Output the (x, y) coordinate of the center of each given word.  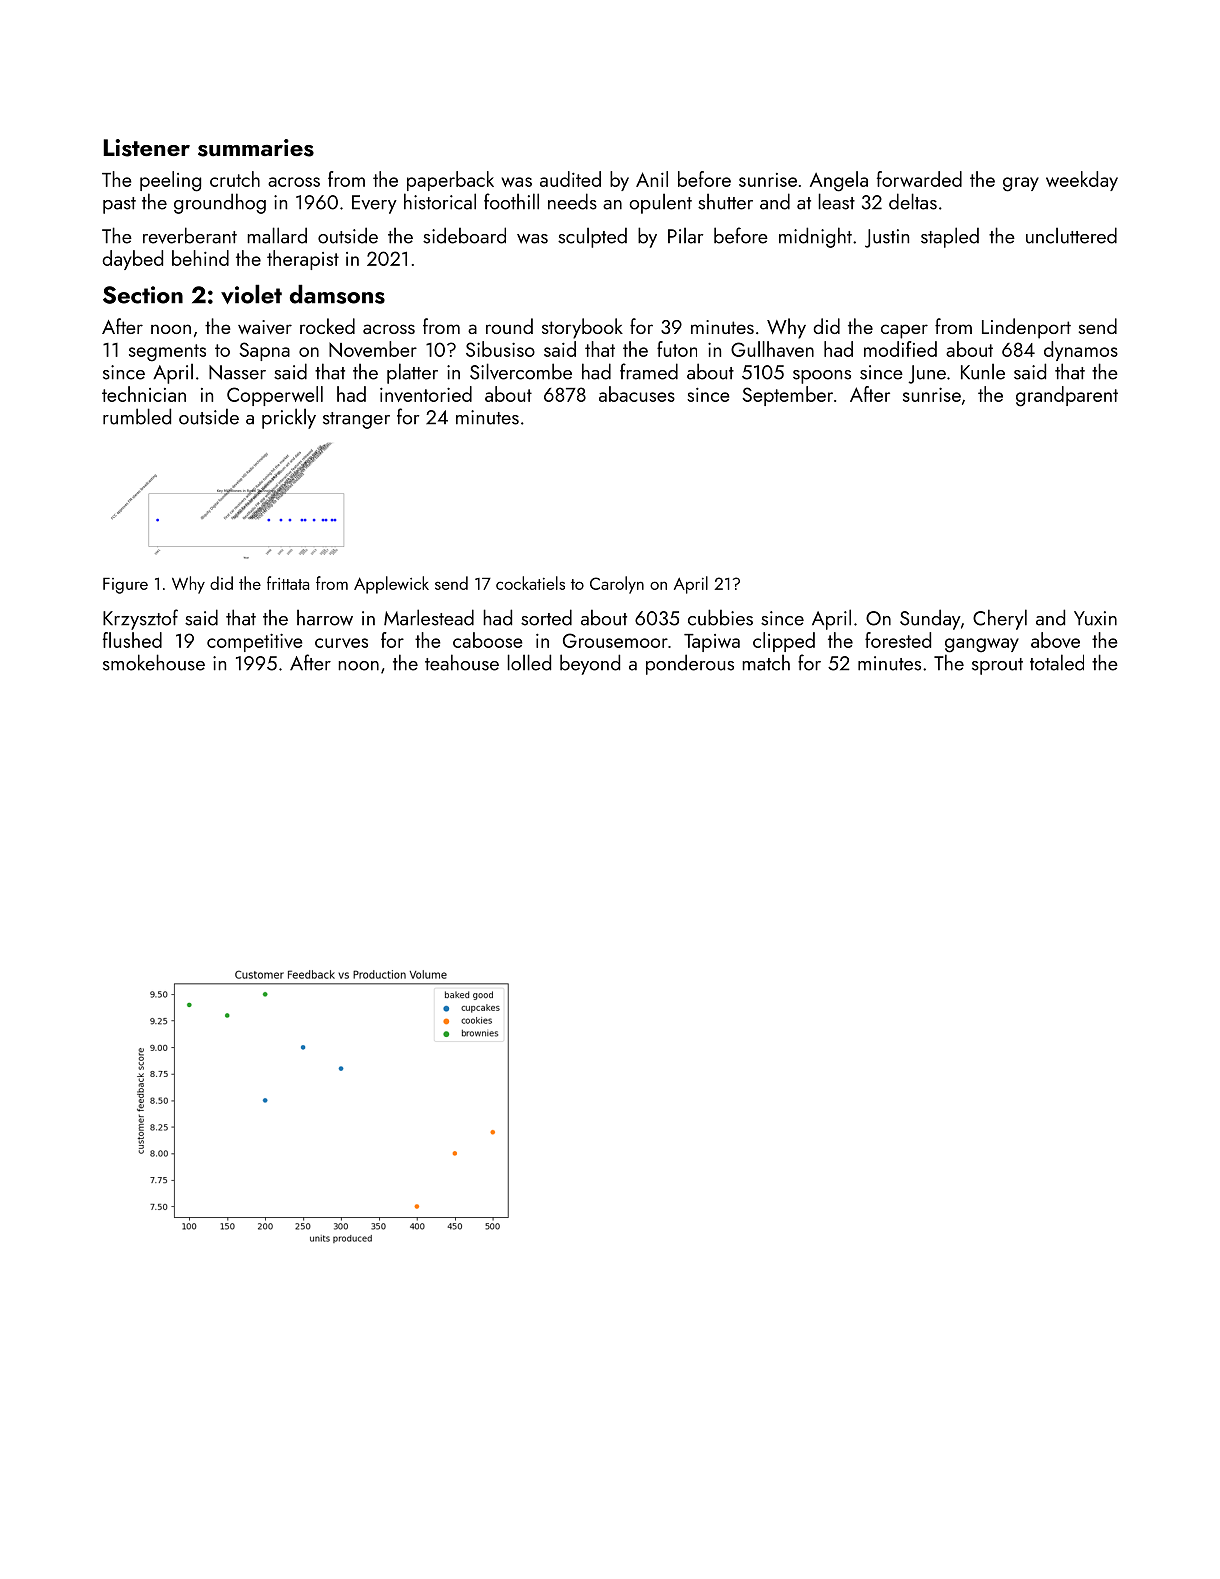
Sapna (264, 351)
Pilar (685, 235)
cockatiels (530, 583)
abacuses (637, 394)
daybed (132, 260)
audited (570, 179)
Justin (887, 238)
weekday (1082, 181)
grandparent (1067, 396)
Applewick (391, 585)
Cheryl (1000, 619)
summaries (256, 148)
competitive (255, 642)
